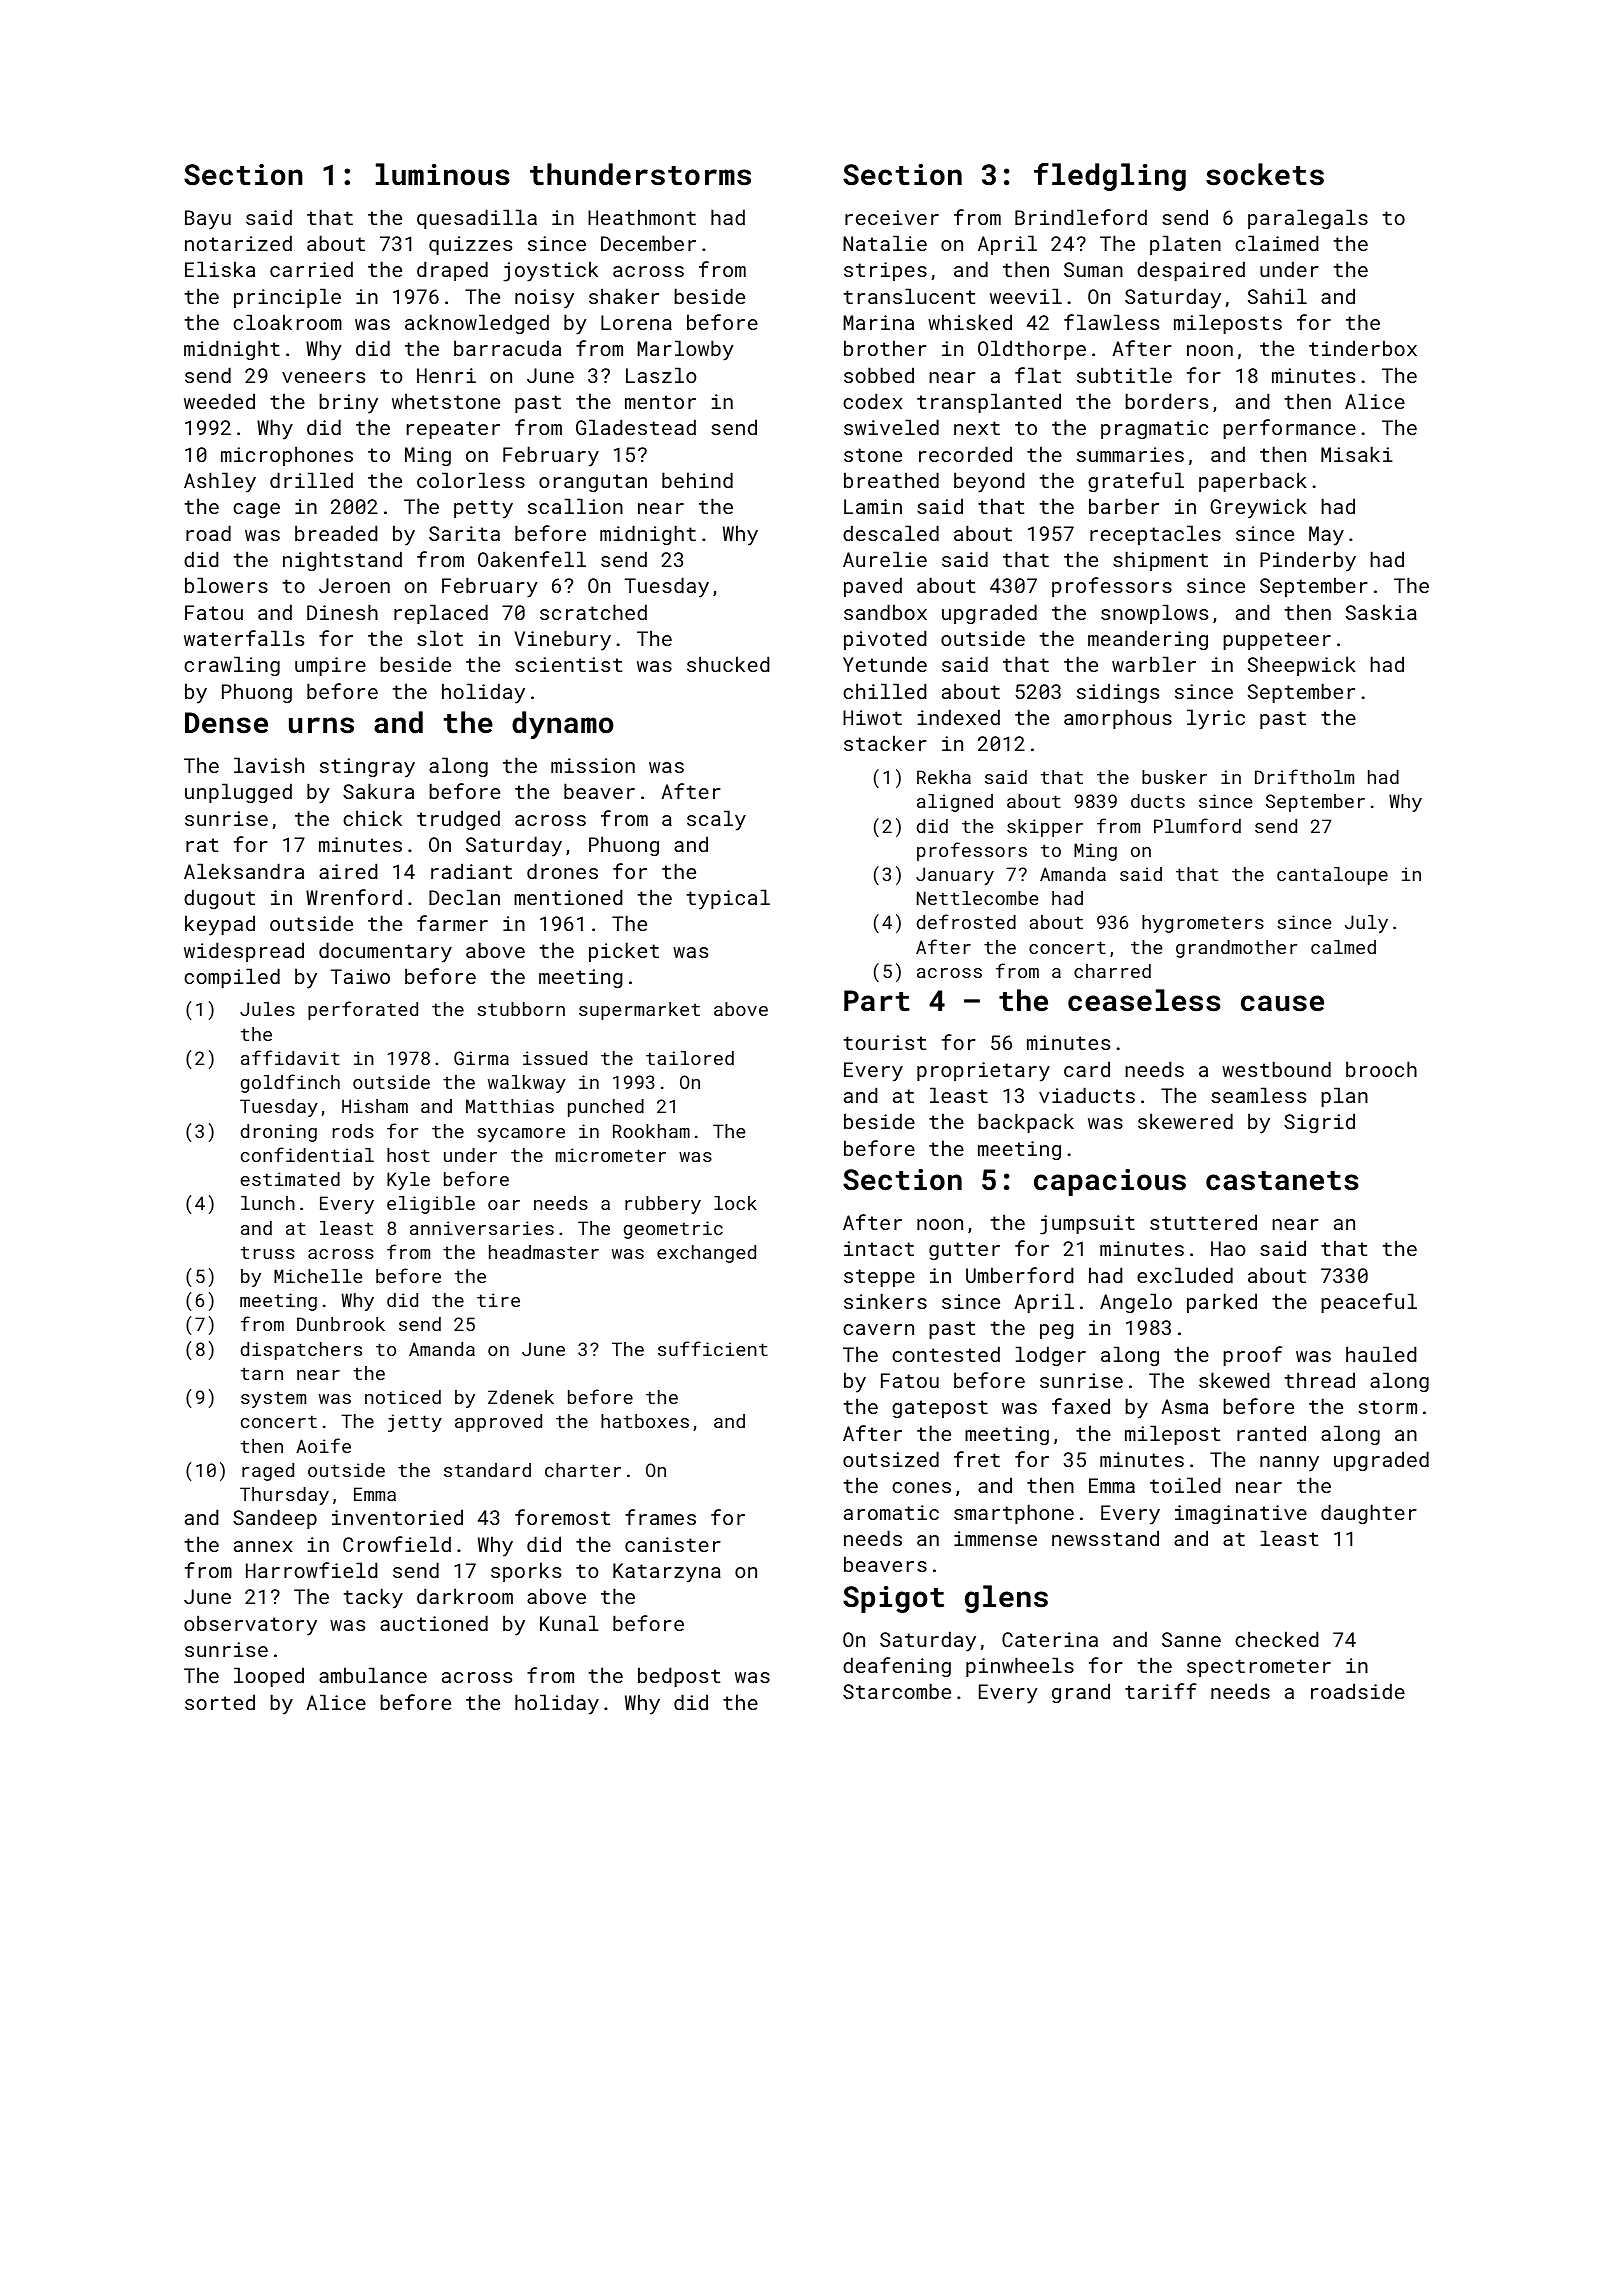 This screenshot has height=2292, width=1620. I want to click on Marlowby, so click(685, 350).
